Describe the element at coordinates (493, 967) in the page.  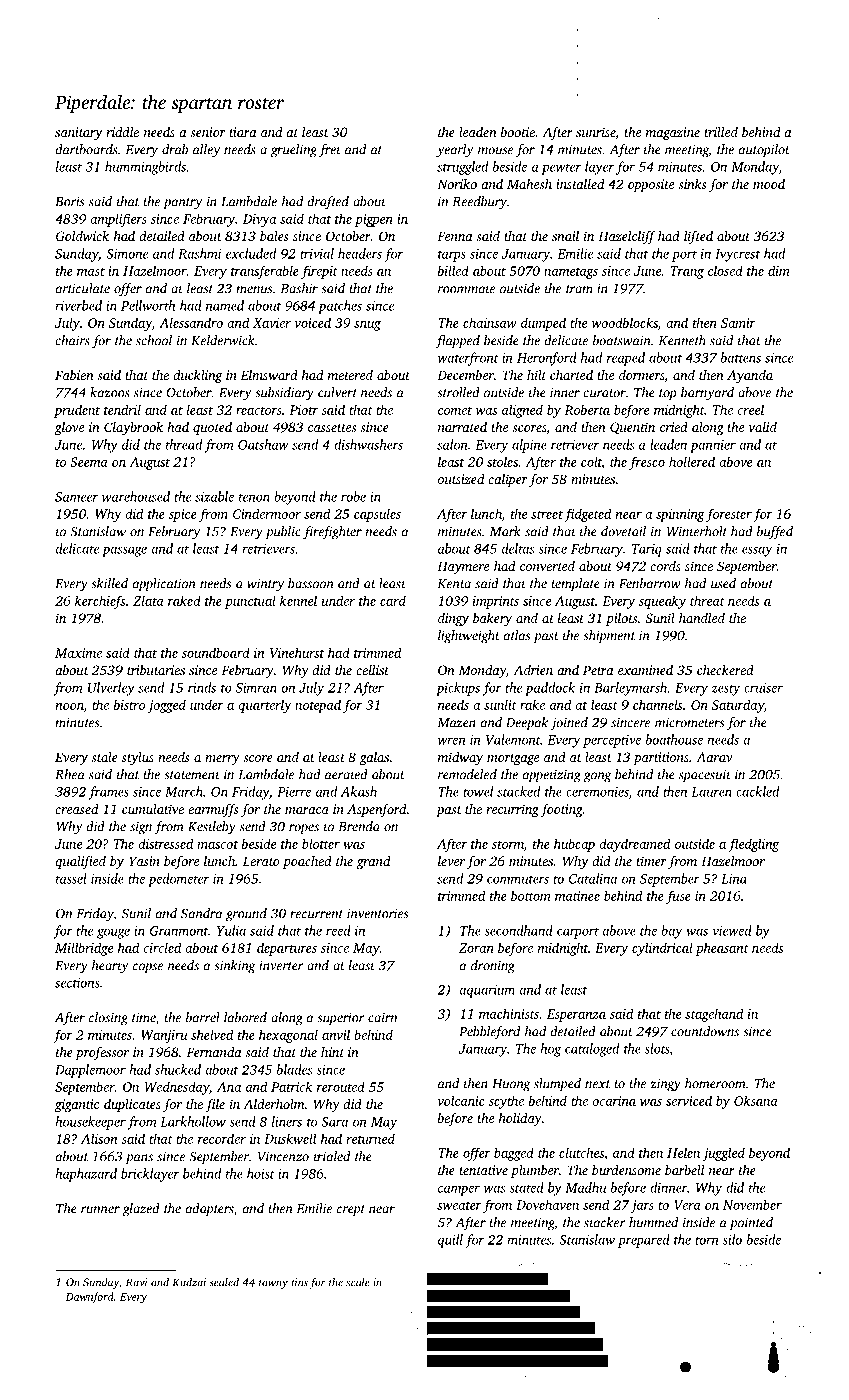
I see `droning` at that location.
